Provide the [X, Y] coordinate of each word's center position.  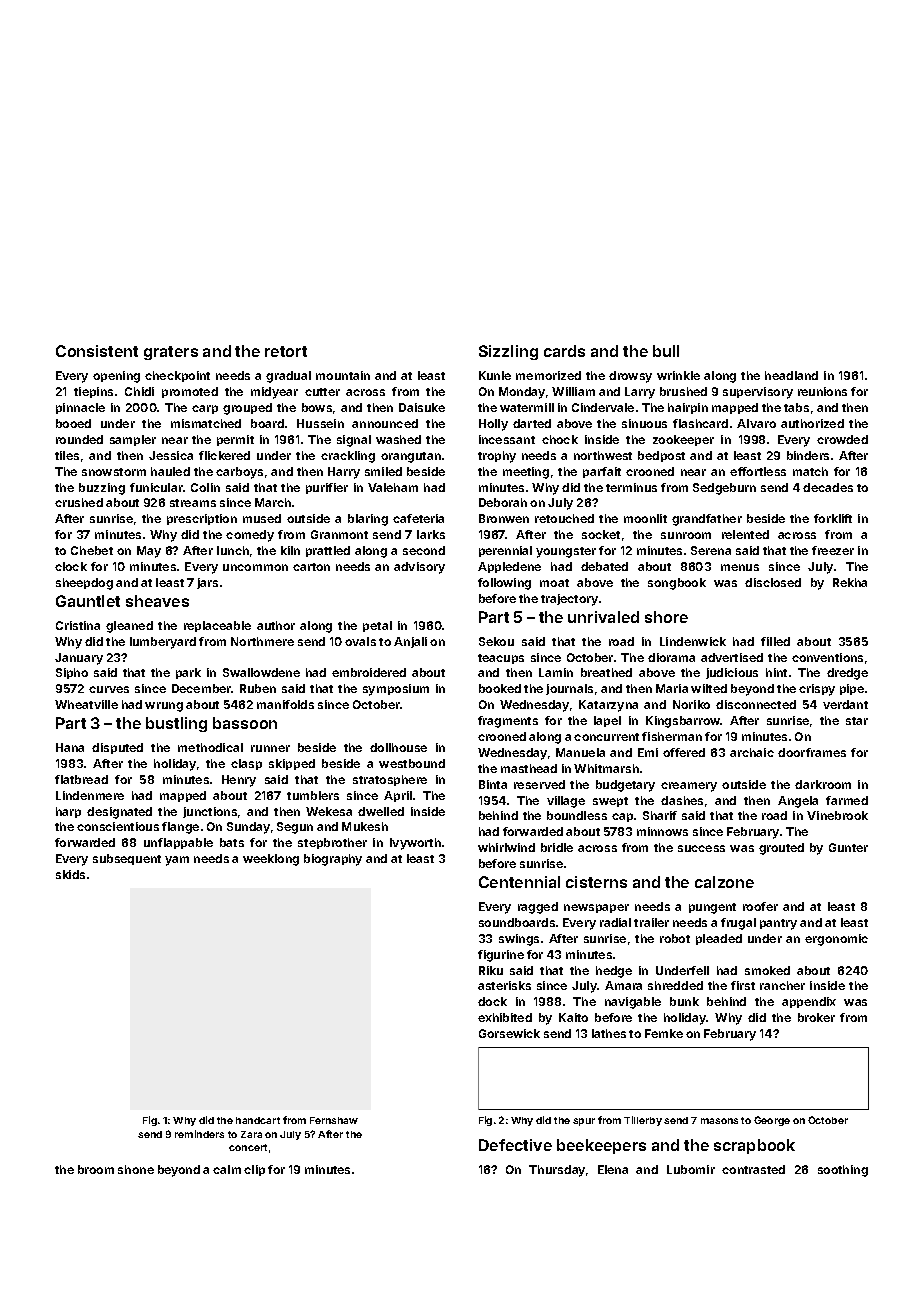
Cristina [78, 625]
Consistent [97, 351]
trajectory [569, 600]
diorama [671, 657]
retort [286, 351]
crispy [817, 690]
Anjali [410, 642]
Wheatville [86, 704]
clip [254, 1170]
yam [177, 861]
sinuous [644, 423]
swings [519, 940]
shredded [675, 985]
